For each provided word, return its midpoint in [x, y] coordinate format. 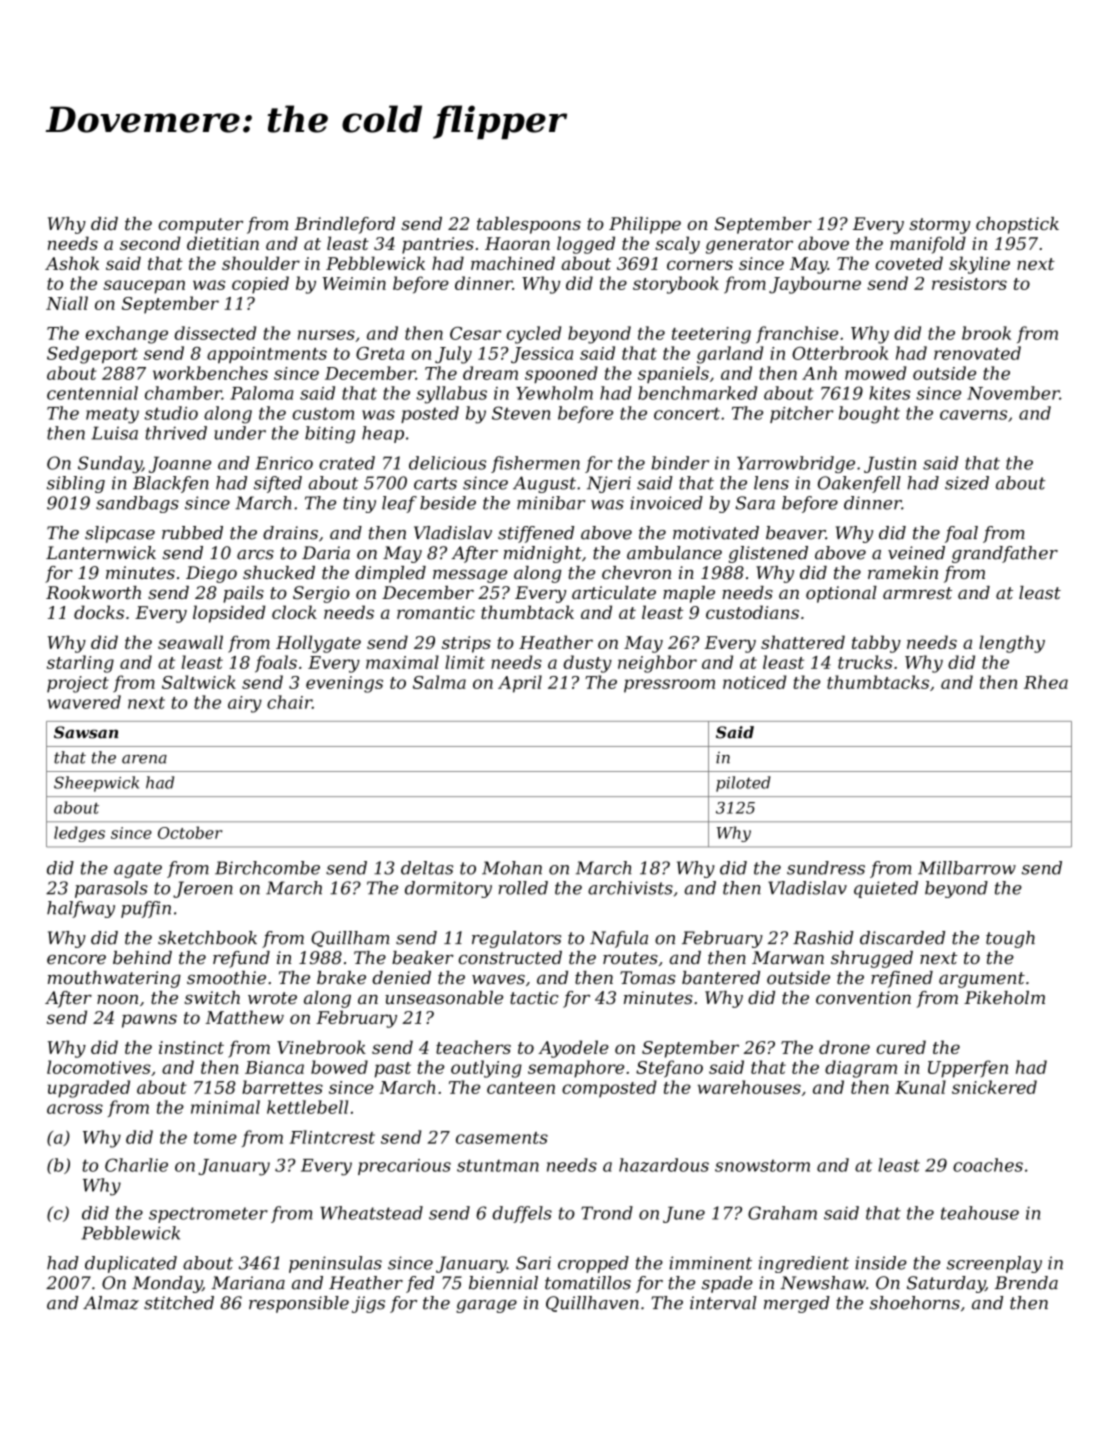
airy [245, 704]
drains [290, 533]
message [470, 576]
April [520, 684]
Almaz [111, 1303]
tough [1010, 939]
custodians [752, 612]
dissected [215, 333]
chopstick [1017, 225]
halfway [81, 909]
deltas [427, 868]
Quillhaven [592, 1304]
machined [513, 263]
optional [841, 594]
